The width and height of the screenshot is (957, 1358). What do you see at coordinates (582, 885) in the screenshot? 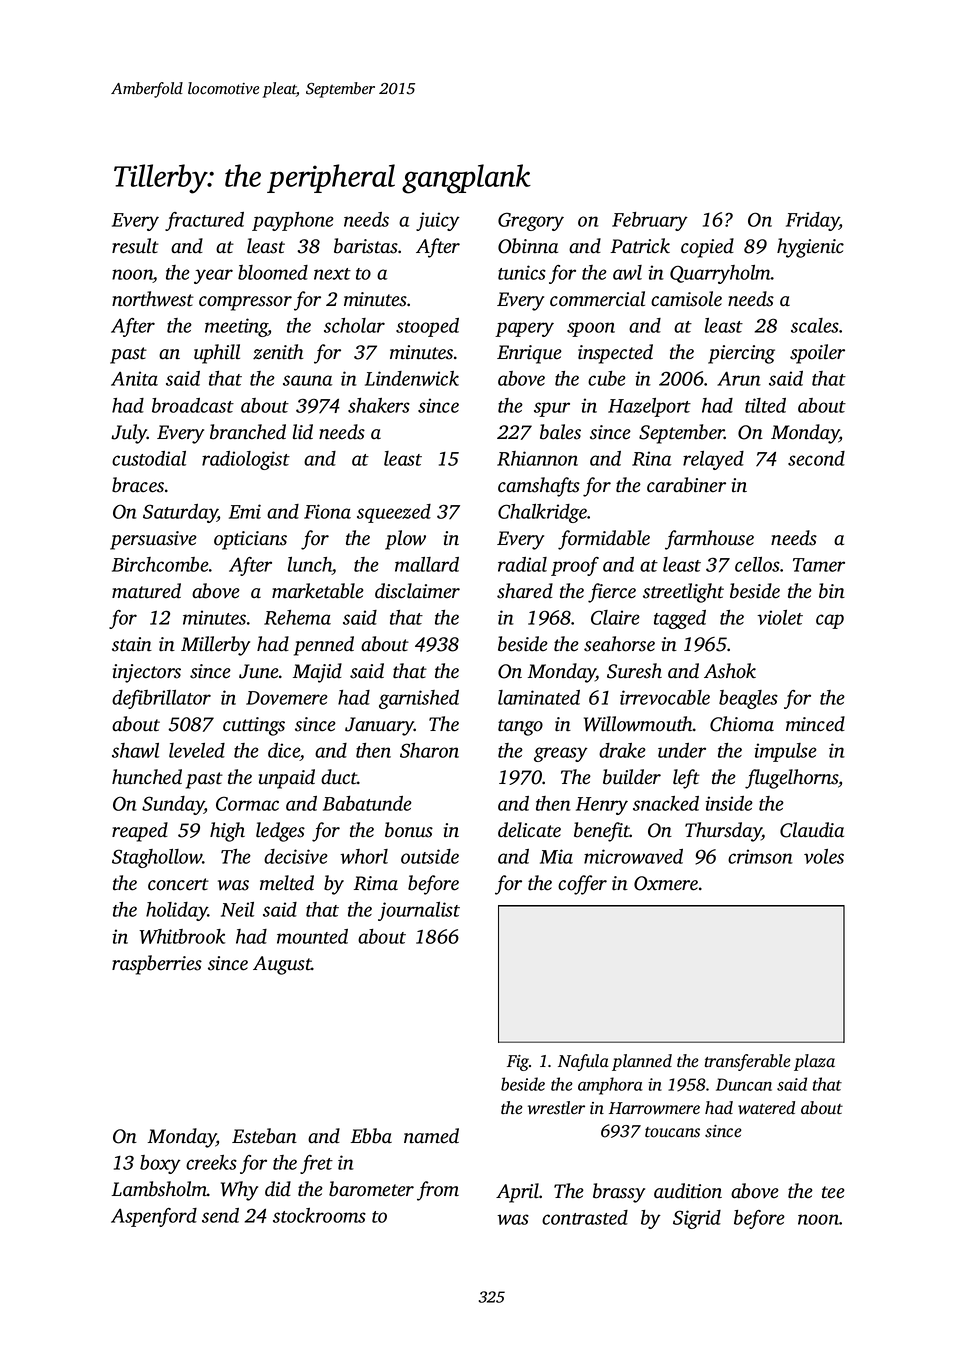
I see `coffer` at bounding box center [582, 885].
